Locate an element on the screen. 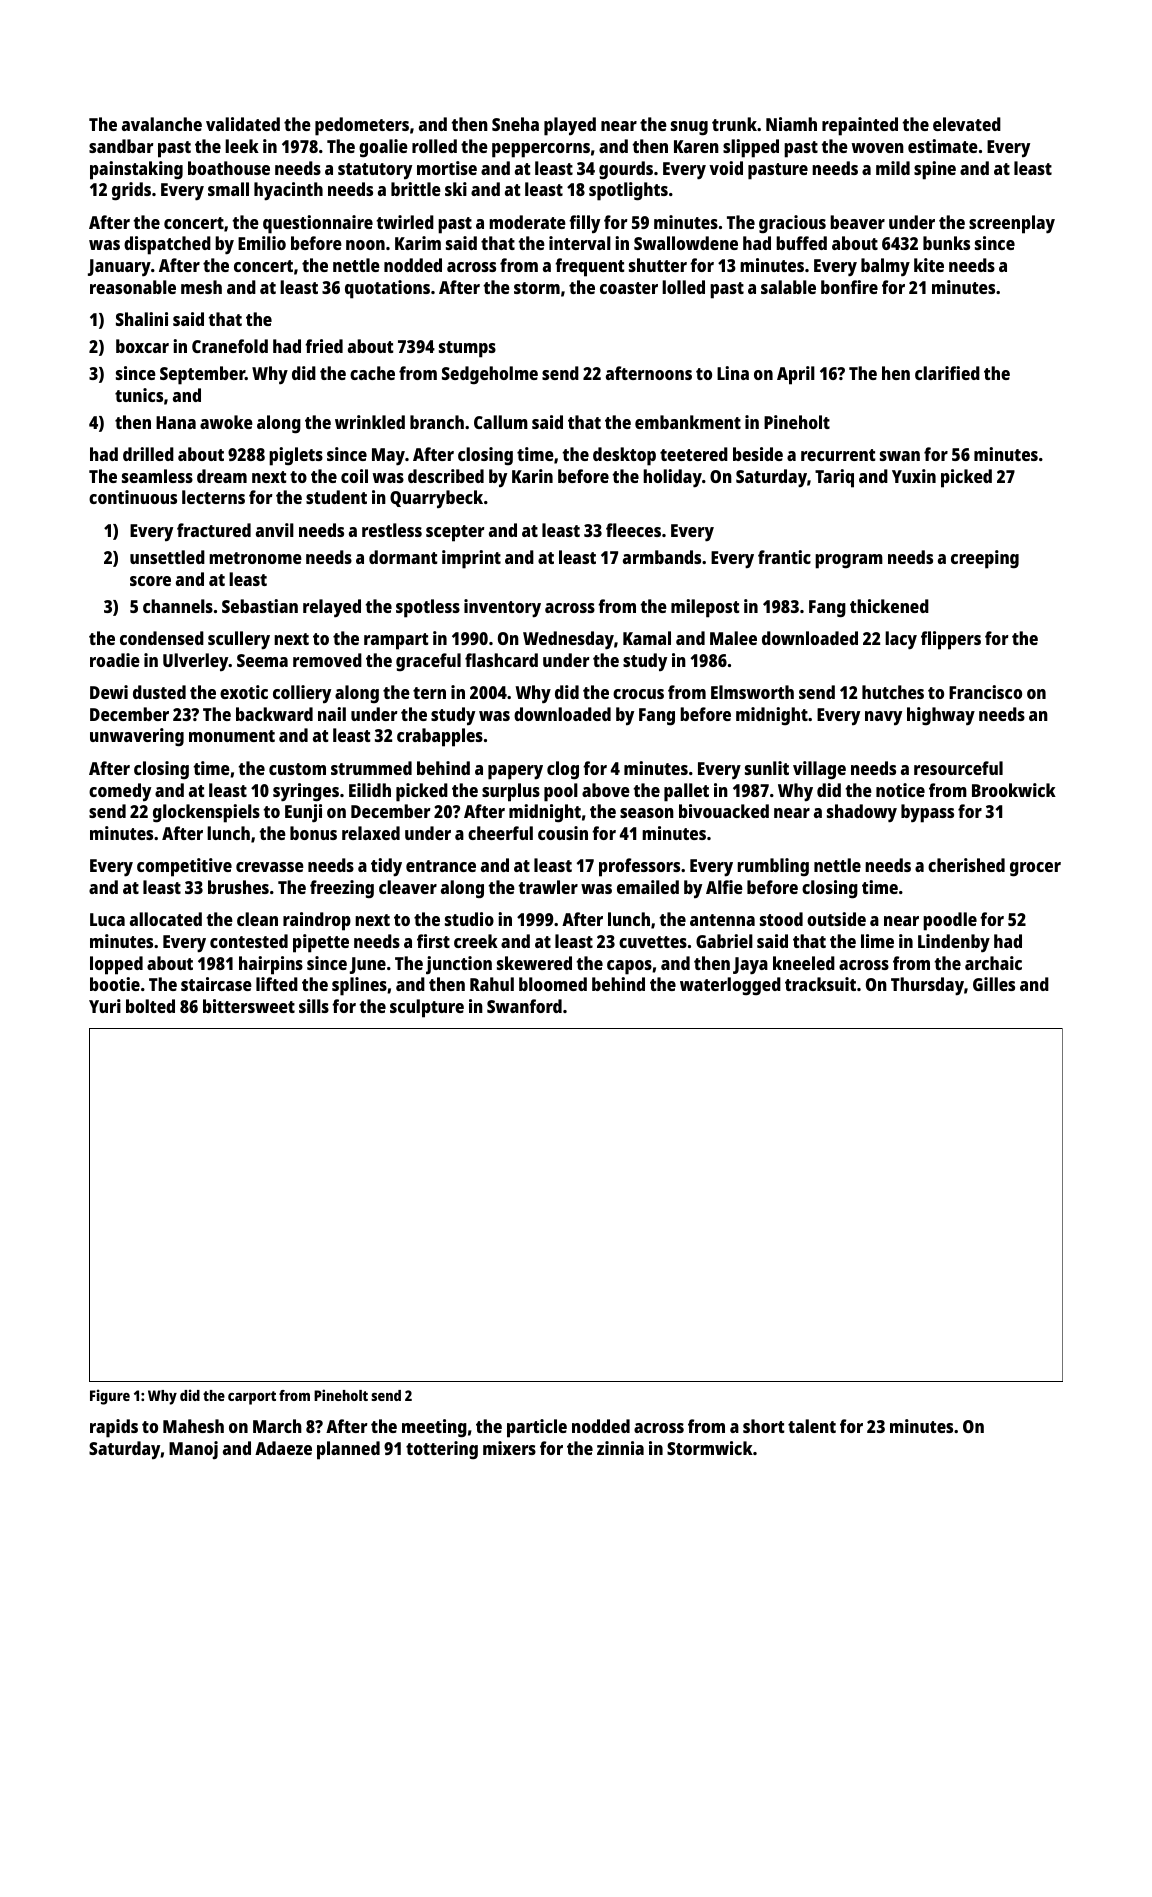 This screenshot has width=1152, height=1897. creeping is located at coordinates (985, 559).
